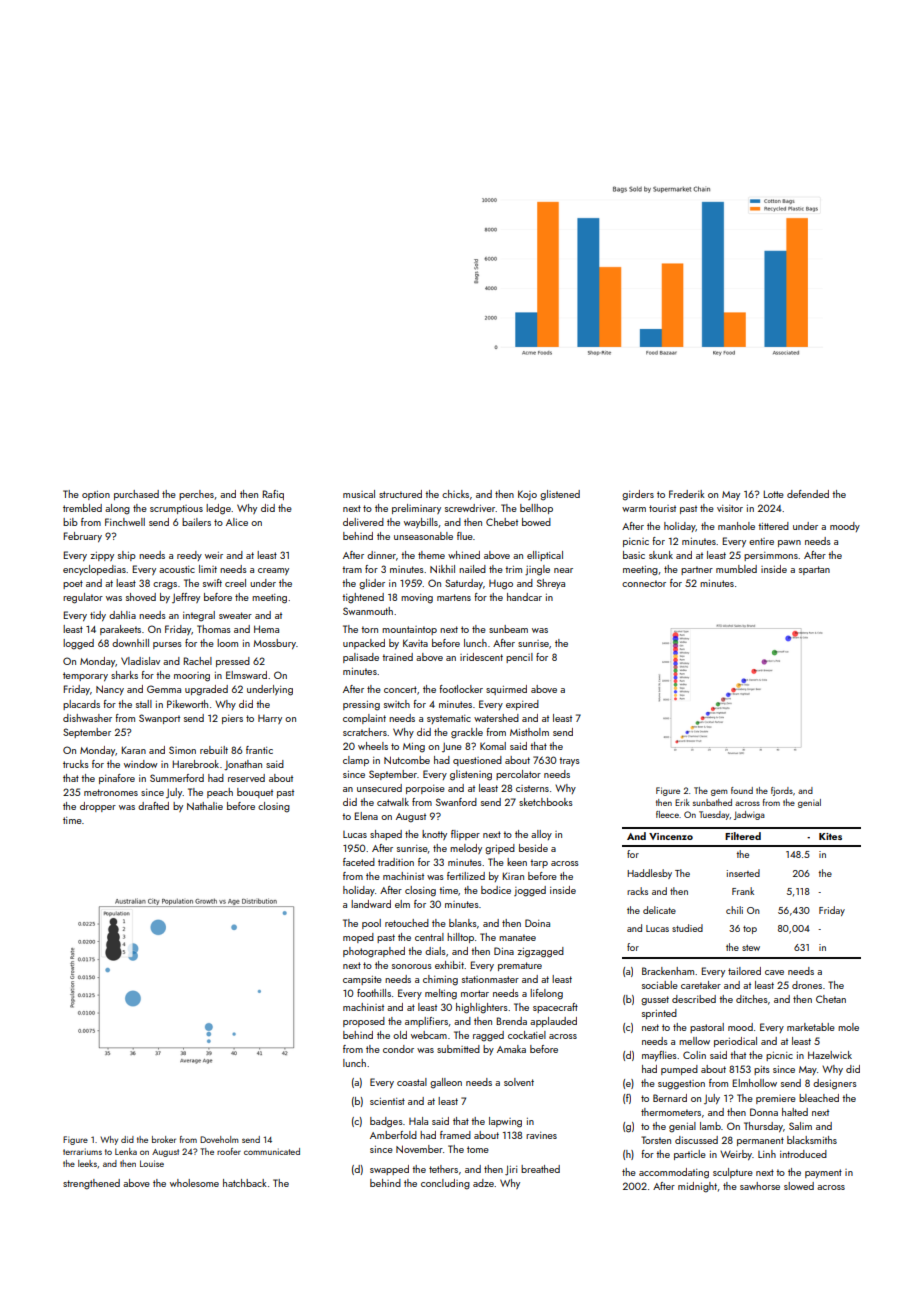 This screenshot has height=1308, width=924. I want to click on broker, so click(164, 1139).
